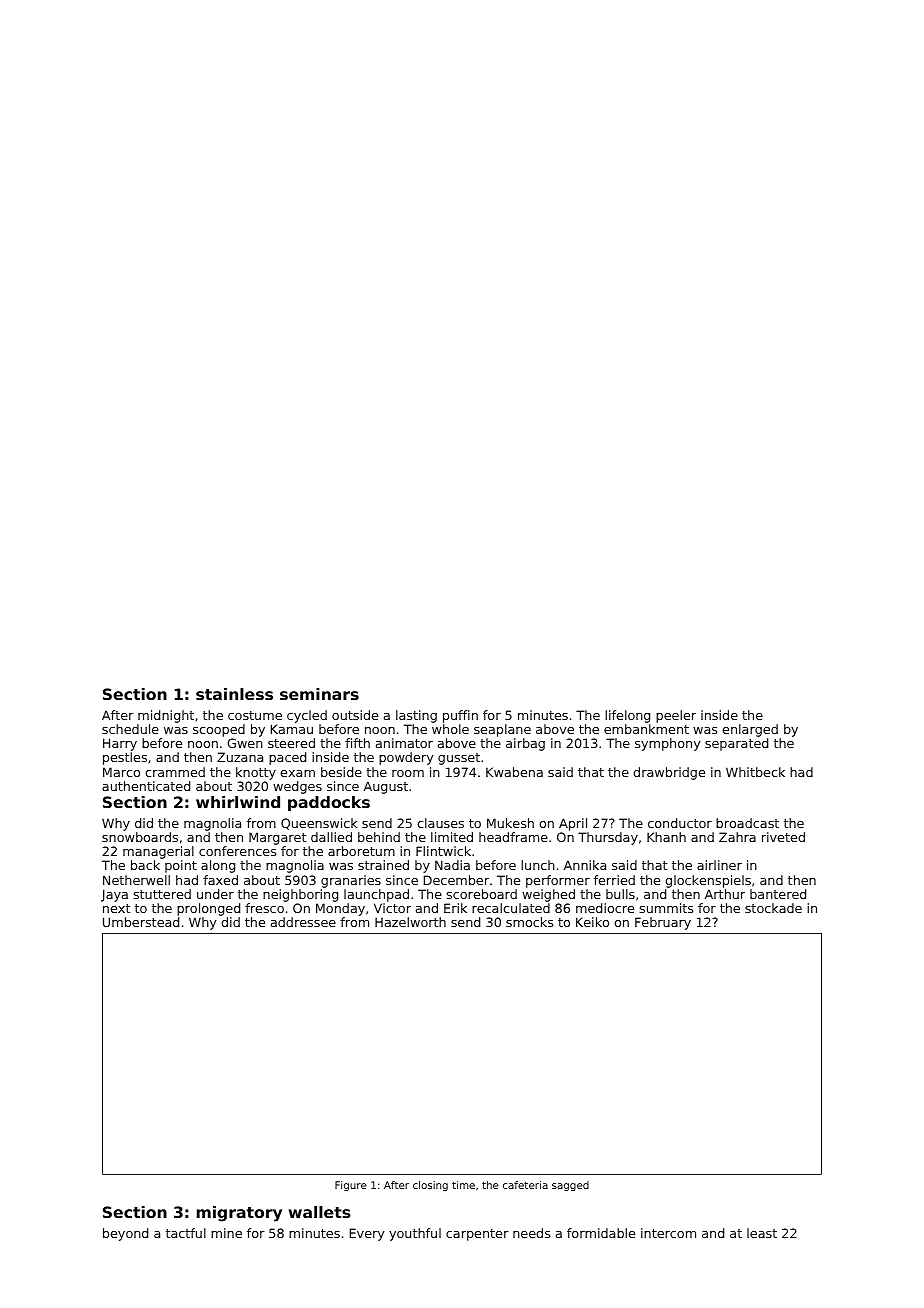  I want to click on carpenter, so click(477, 1235).
